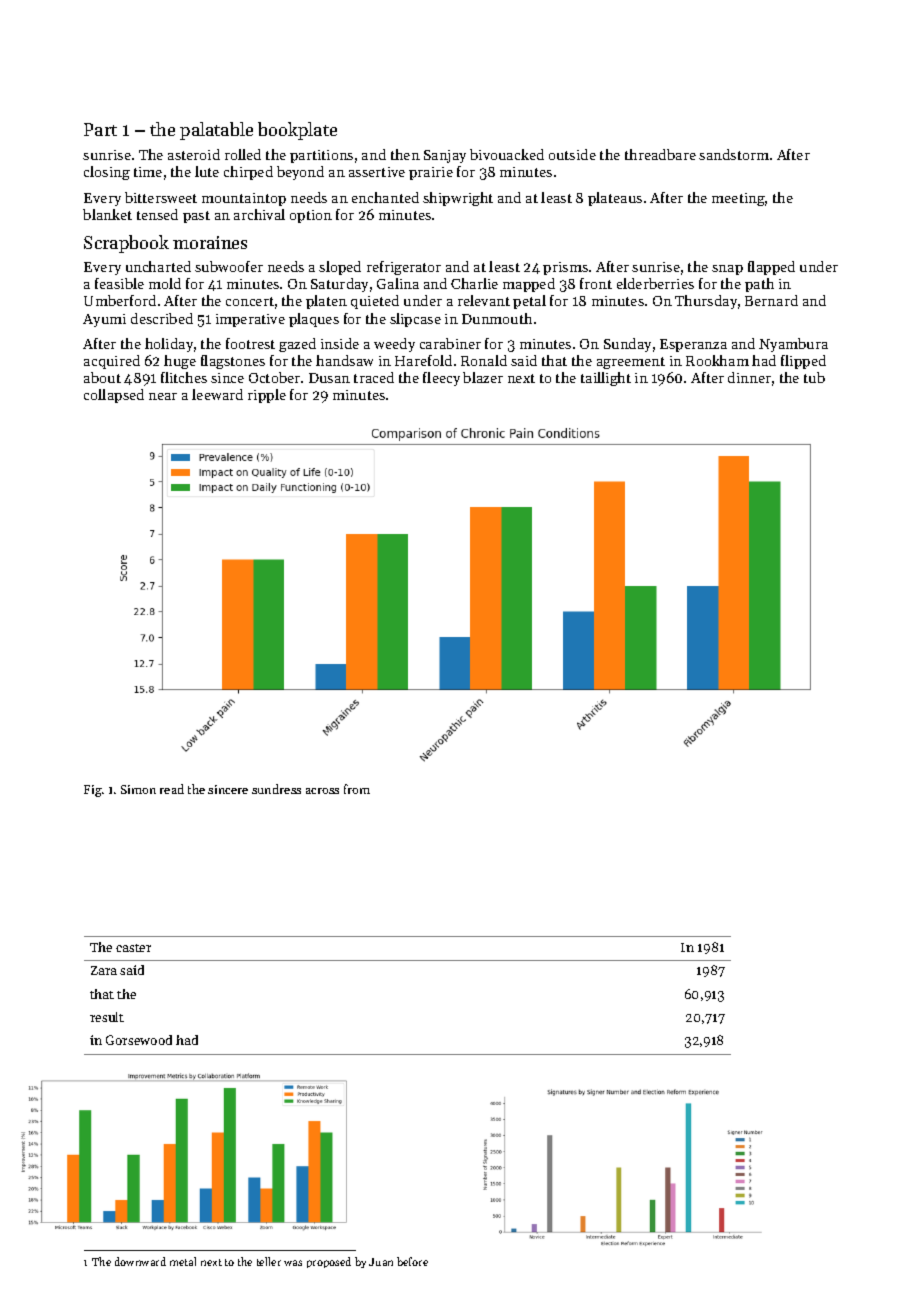  What do you see at coordinates (139, 1040) in the screenshot?
I see `Gorsewood` at bounding box center [139, 1040].
